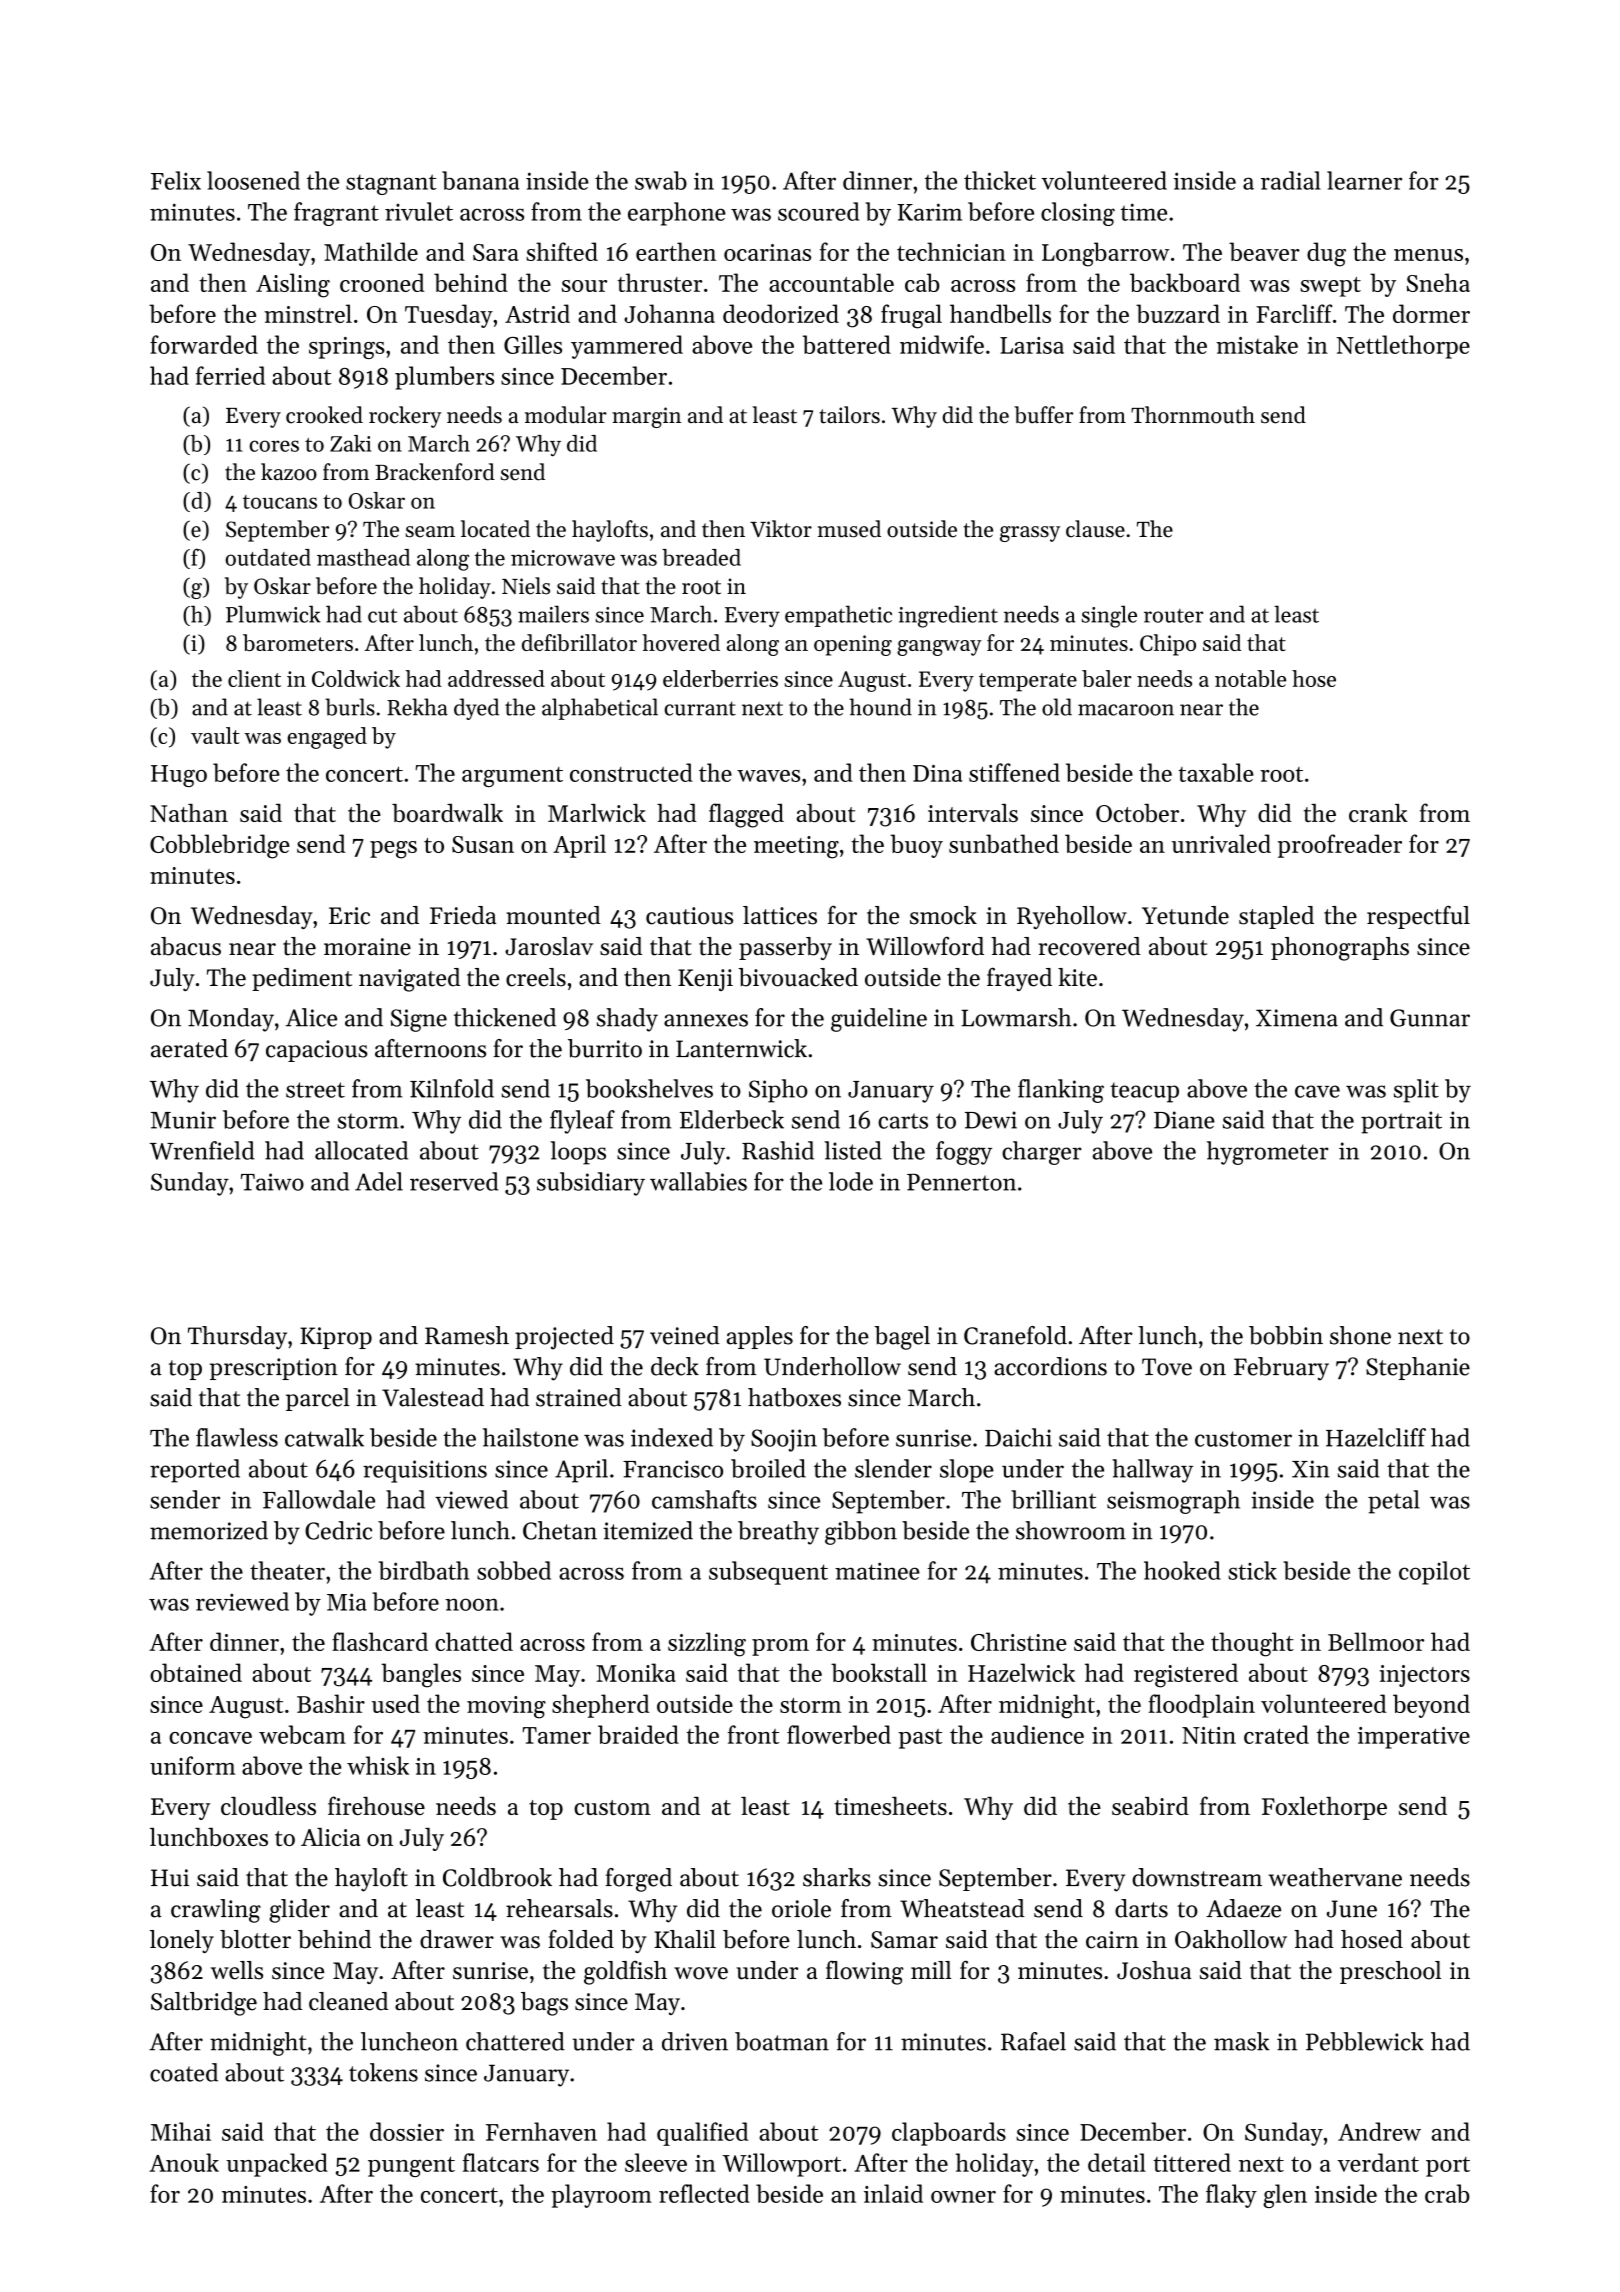 The width and height of the screenshot is (1620, 2292). Describe the element at coordinates (1192, 2162) in the screenshot. I see `tittered` at that location.
